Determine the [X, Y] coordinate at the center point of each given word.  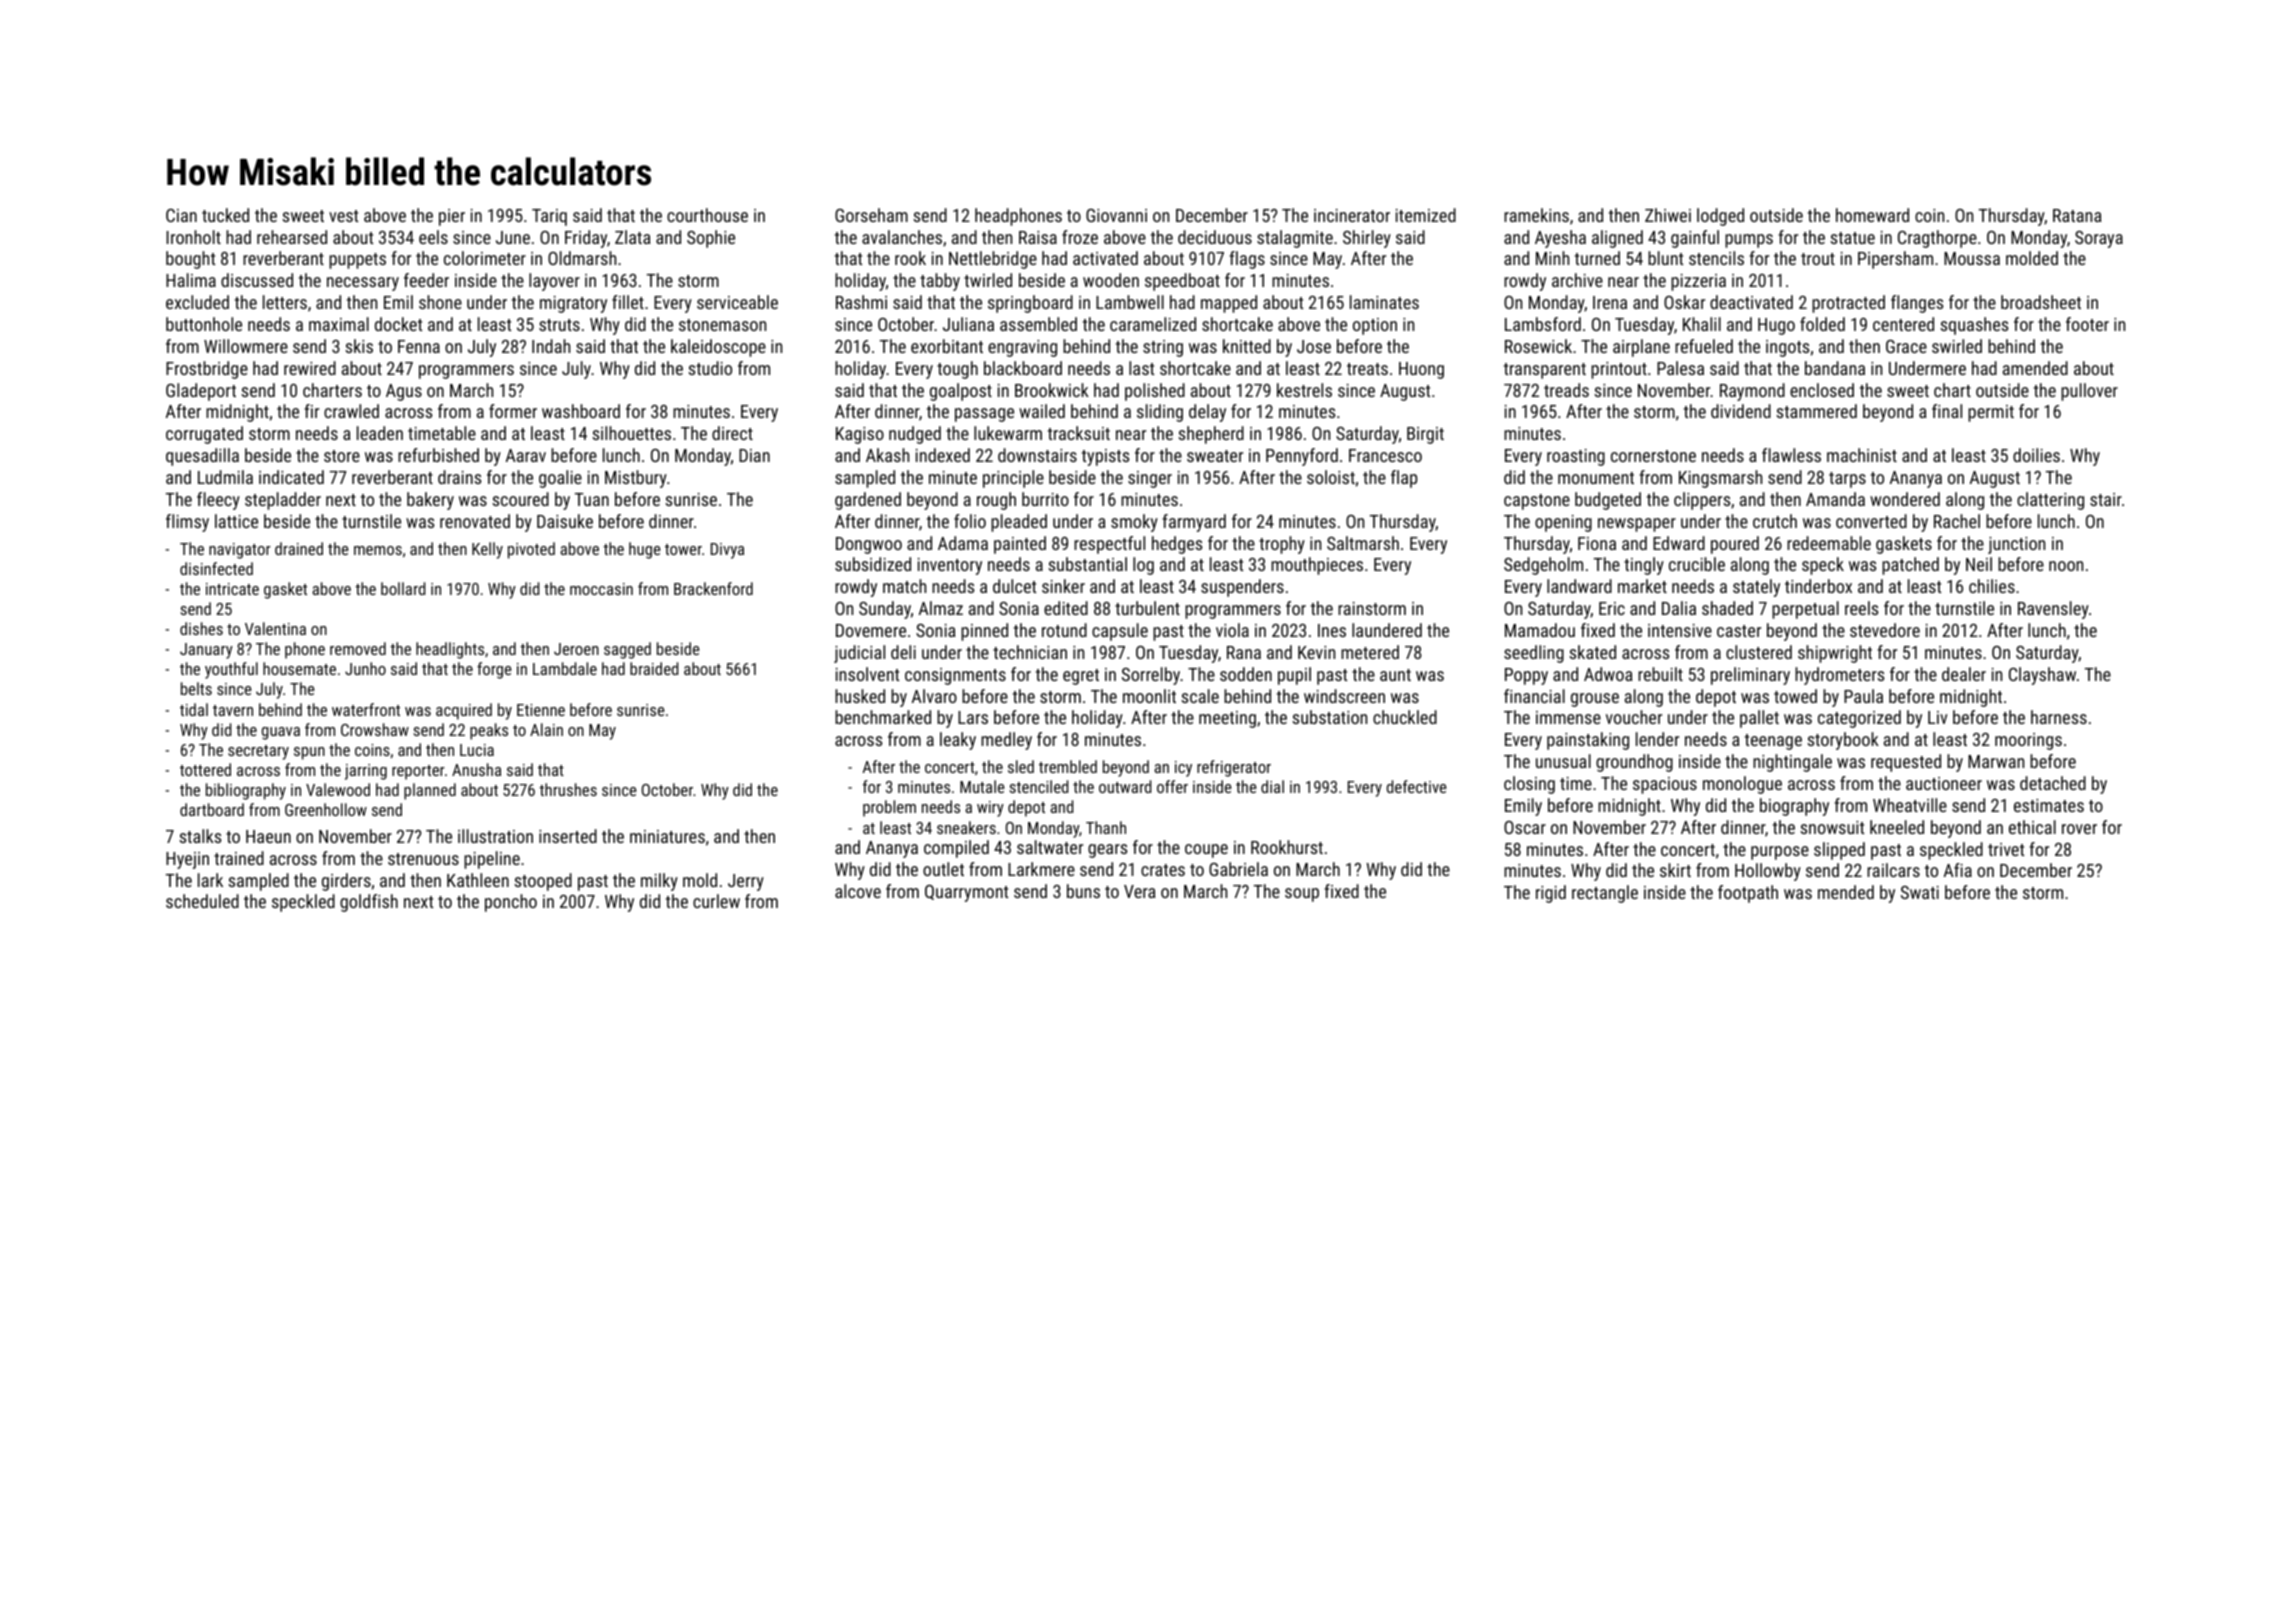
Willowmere [246, 346]
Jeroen [576, 649]
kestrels [1304, 390]
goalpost [961, 392]
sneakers [966, 827]
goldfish [369, 903]
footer [2087, 324]
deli [903, 652]
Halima [191, 280]
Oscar [1525, 827]
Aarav [526, 455]
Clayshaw [2042, 676]
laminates [1384, 302]
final [1947, 411]
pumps [1749, 241]
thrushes [568, 789]
